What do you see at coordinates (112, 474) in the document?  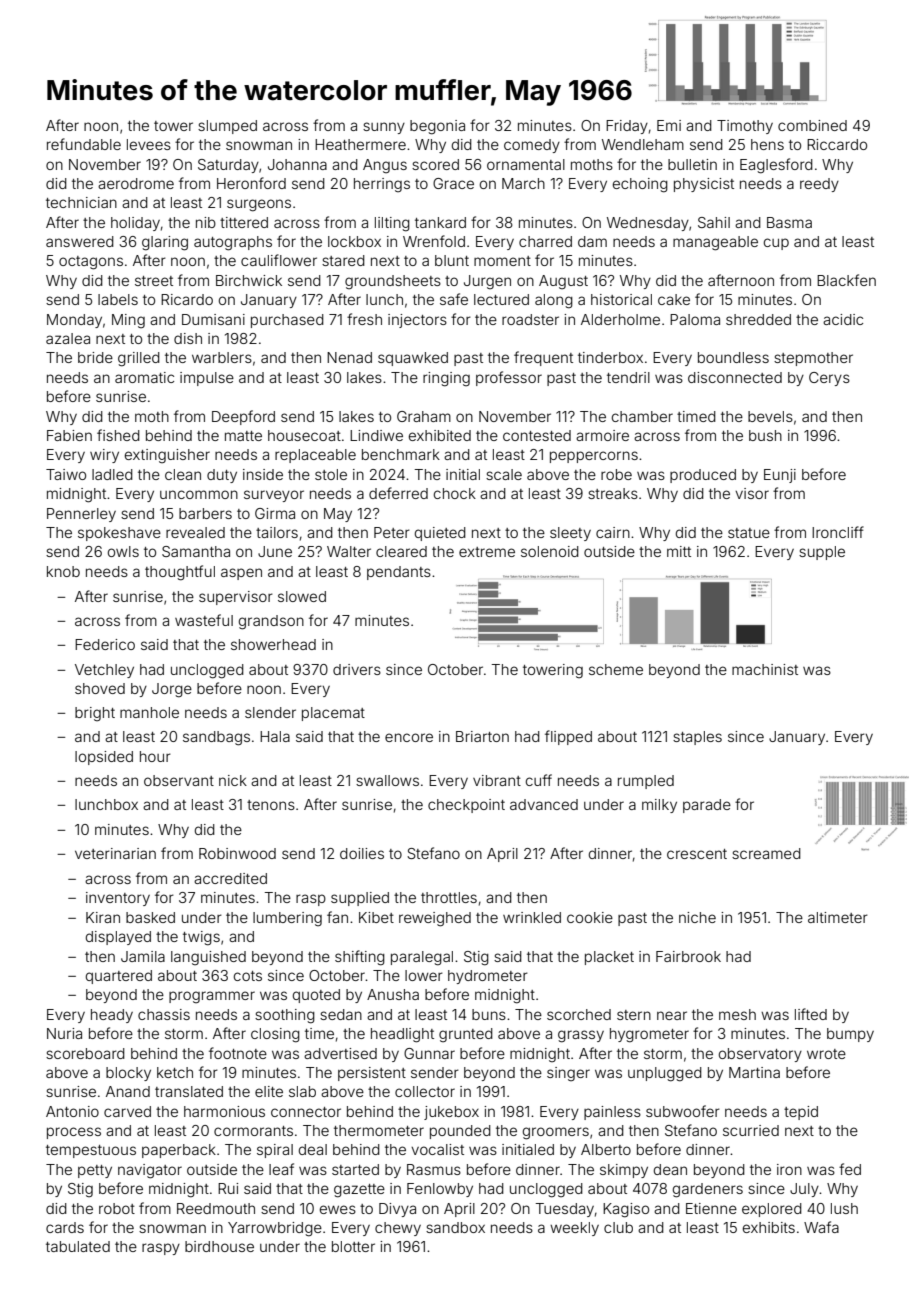 I see `ladled` at bounding box center [112, 474].
